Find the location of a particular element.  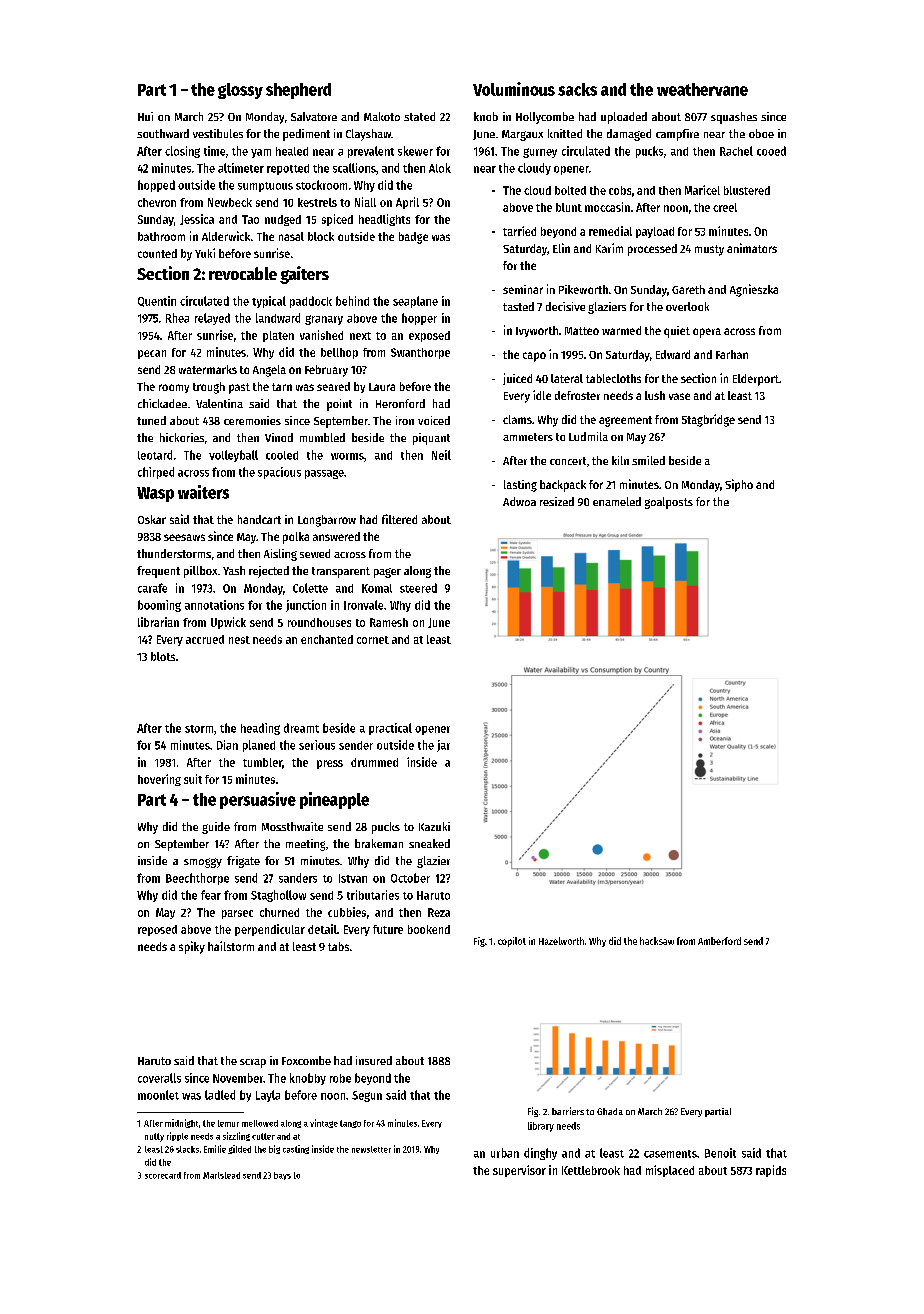

coveralls is located at coordinates (159, 1078).
